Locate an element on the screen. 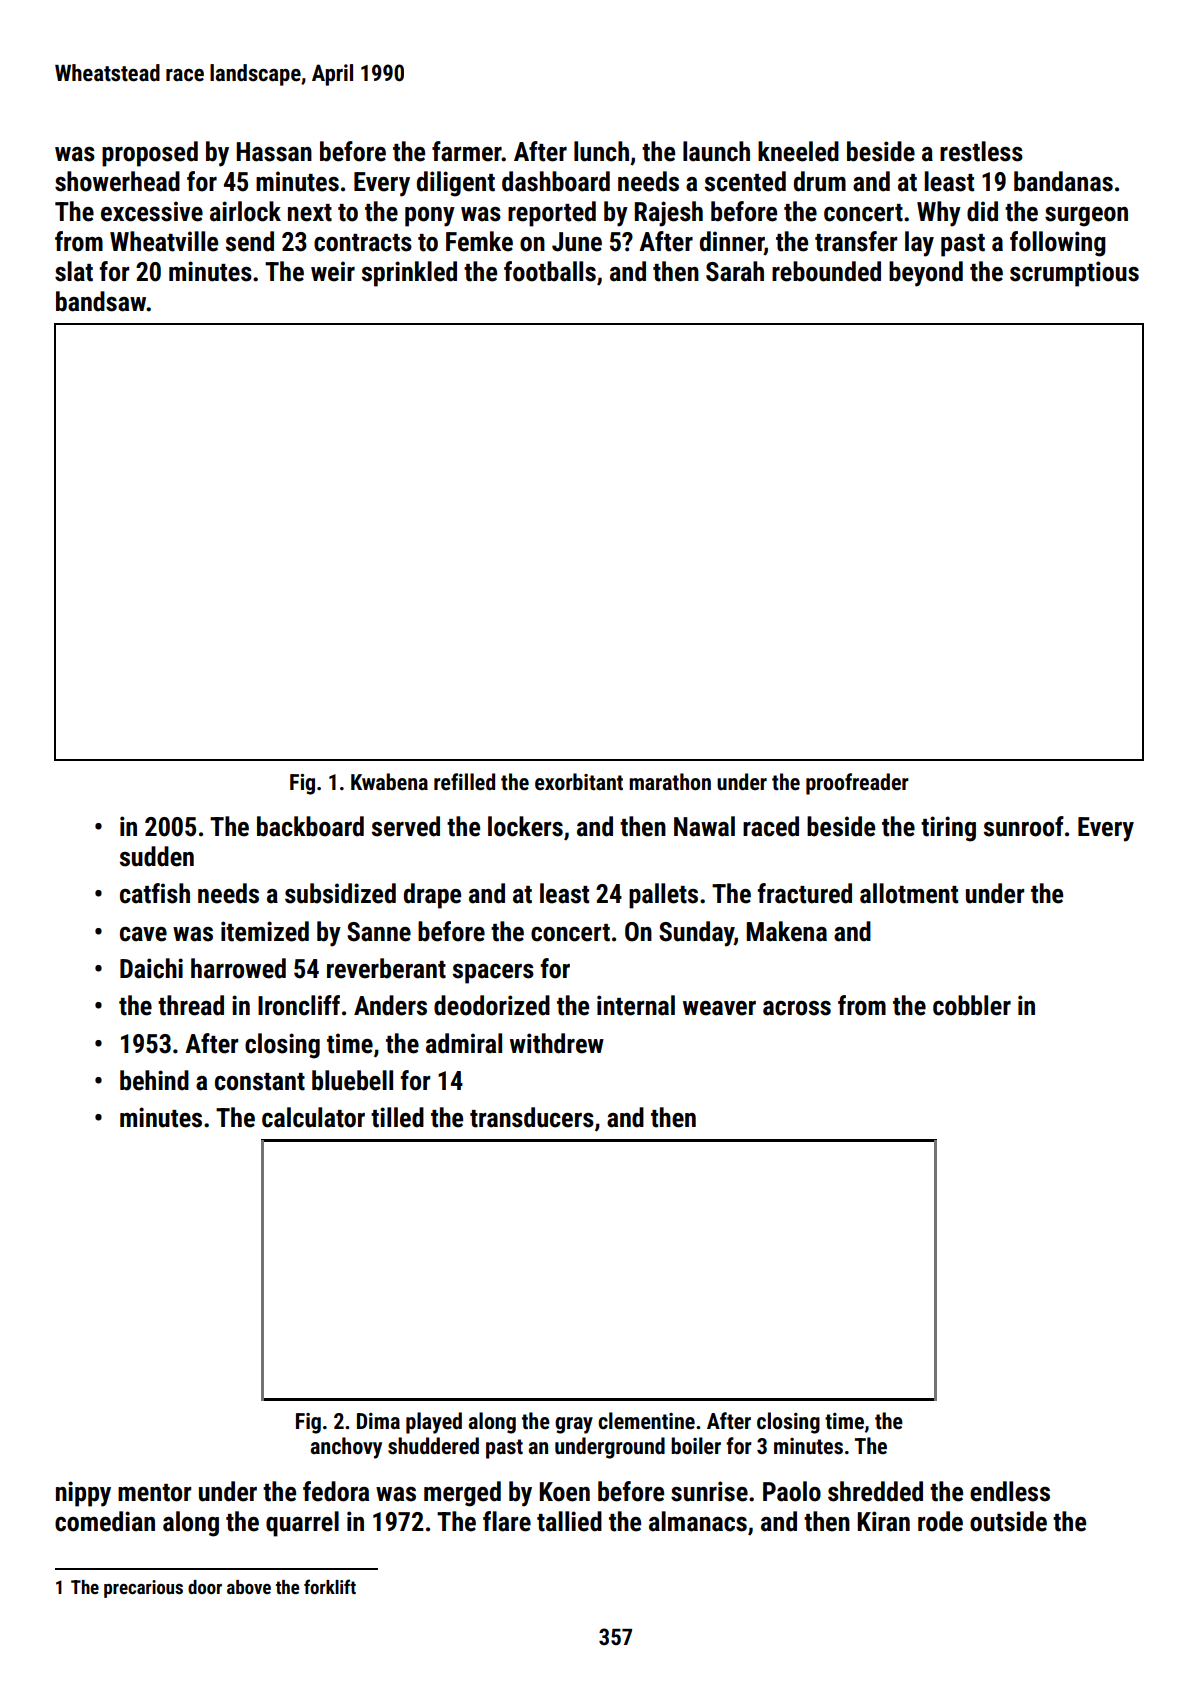  nippy is located at coordinates (83, 1494).
